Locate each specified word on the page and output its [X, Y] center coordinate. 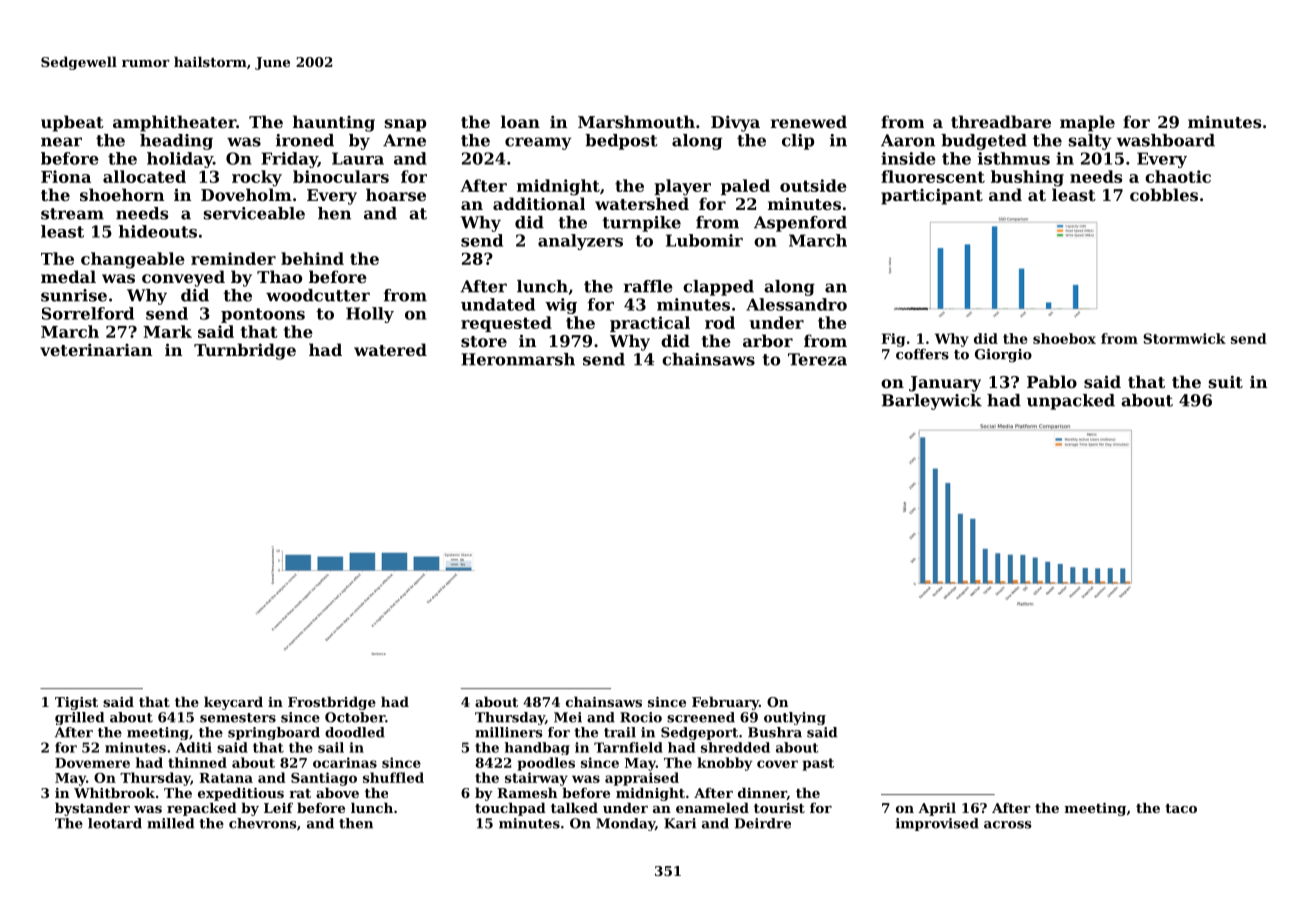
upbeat [72, 123]
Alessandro [796, 304]
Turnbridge [245, 351]
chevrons [262, 823]
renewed [809, 121]
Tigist [76, 703]
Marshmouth [636, 121]
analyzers [580, 242]
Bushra [775, 732]
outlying [795, 718]
